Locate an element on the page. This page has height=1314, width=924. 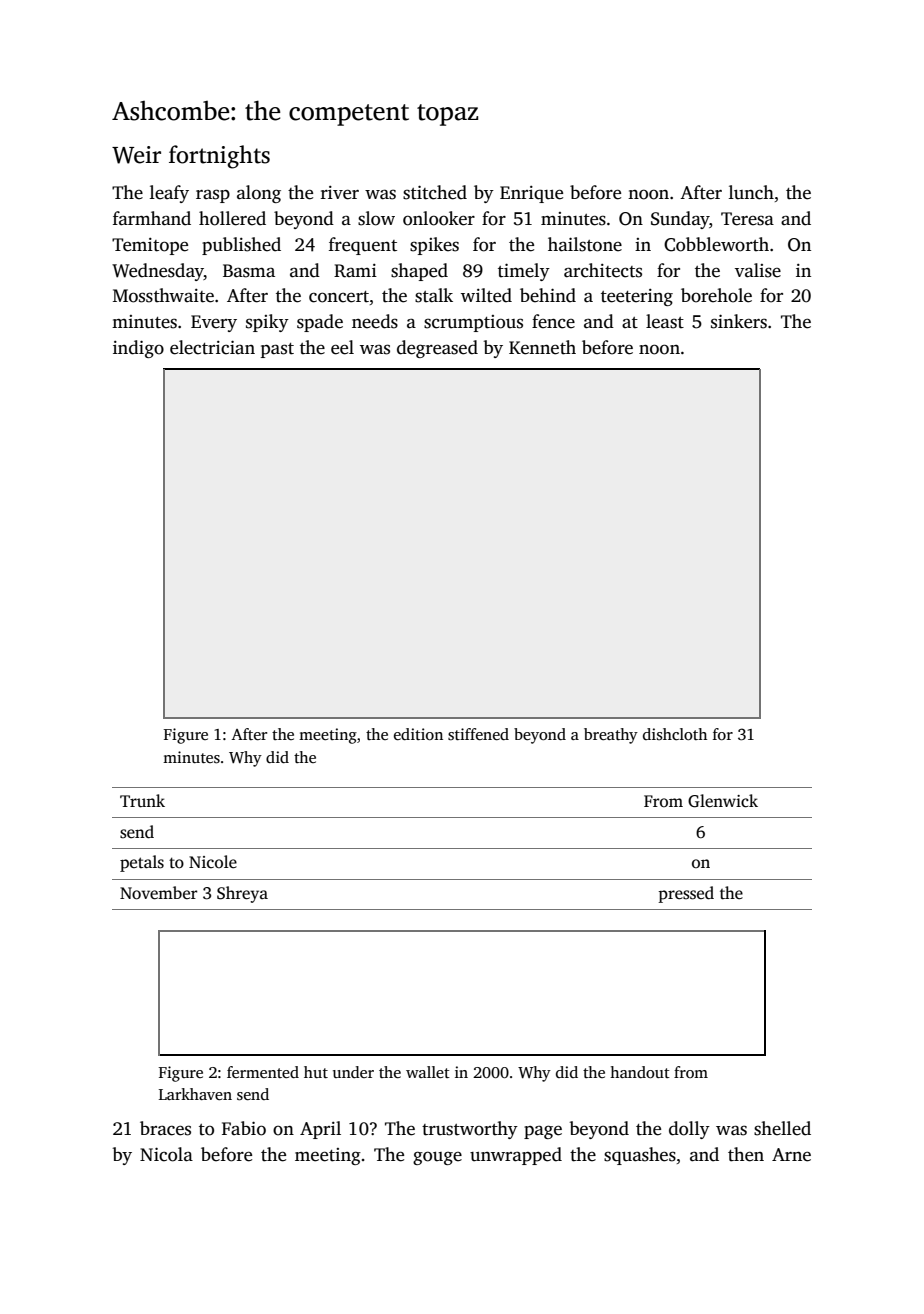
Enrique is located at coordinates (531, 194).
